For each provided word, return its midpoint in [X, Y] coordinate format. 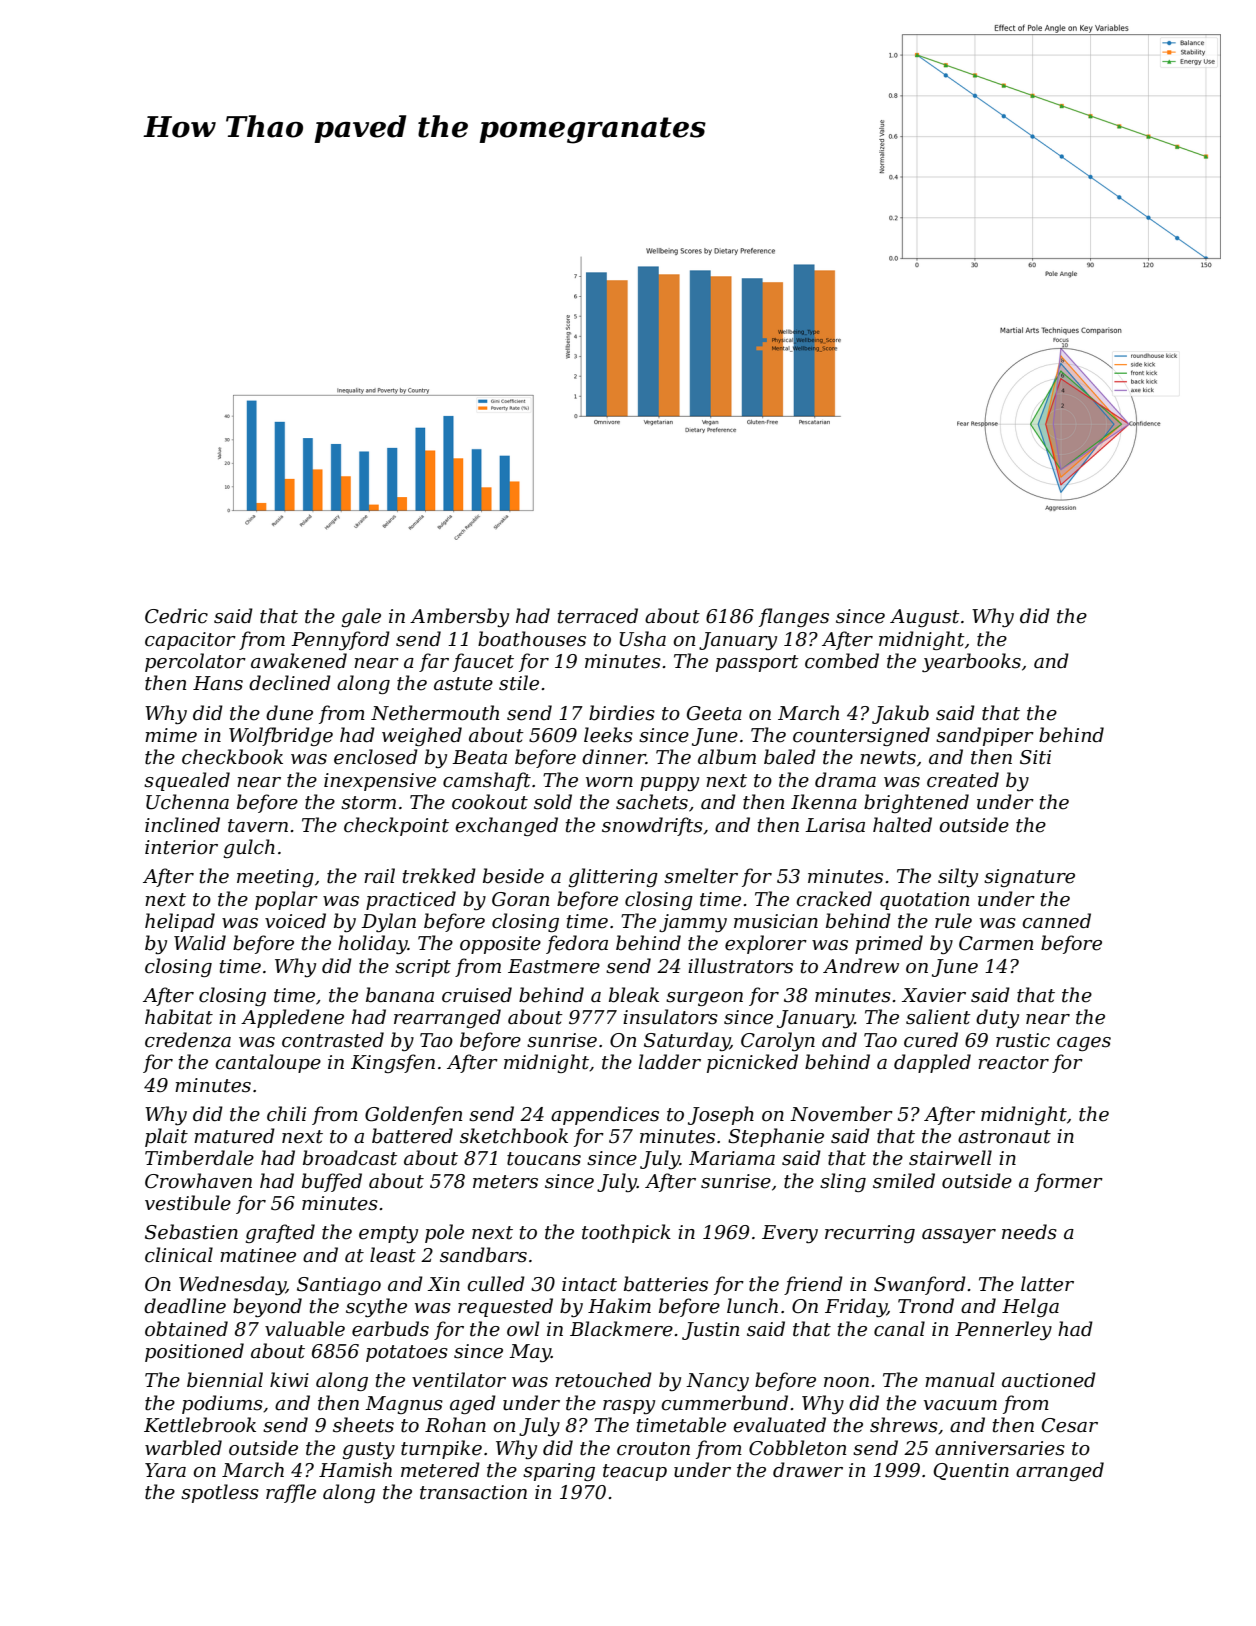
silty [958, 877]
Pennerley [1003, 1330]
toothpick [626, 1233]
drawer [808, 1470]
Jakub [900, 714]
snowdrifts [652, 826]
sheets [363, 1425]
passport [757, 663]
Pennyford [340, 640]
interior [181, 847]
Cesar [1070, 1425]
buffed [332, 1182]
